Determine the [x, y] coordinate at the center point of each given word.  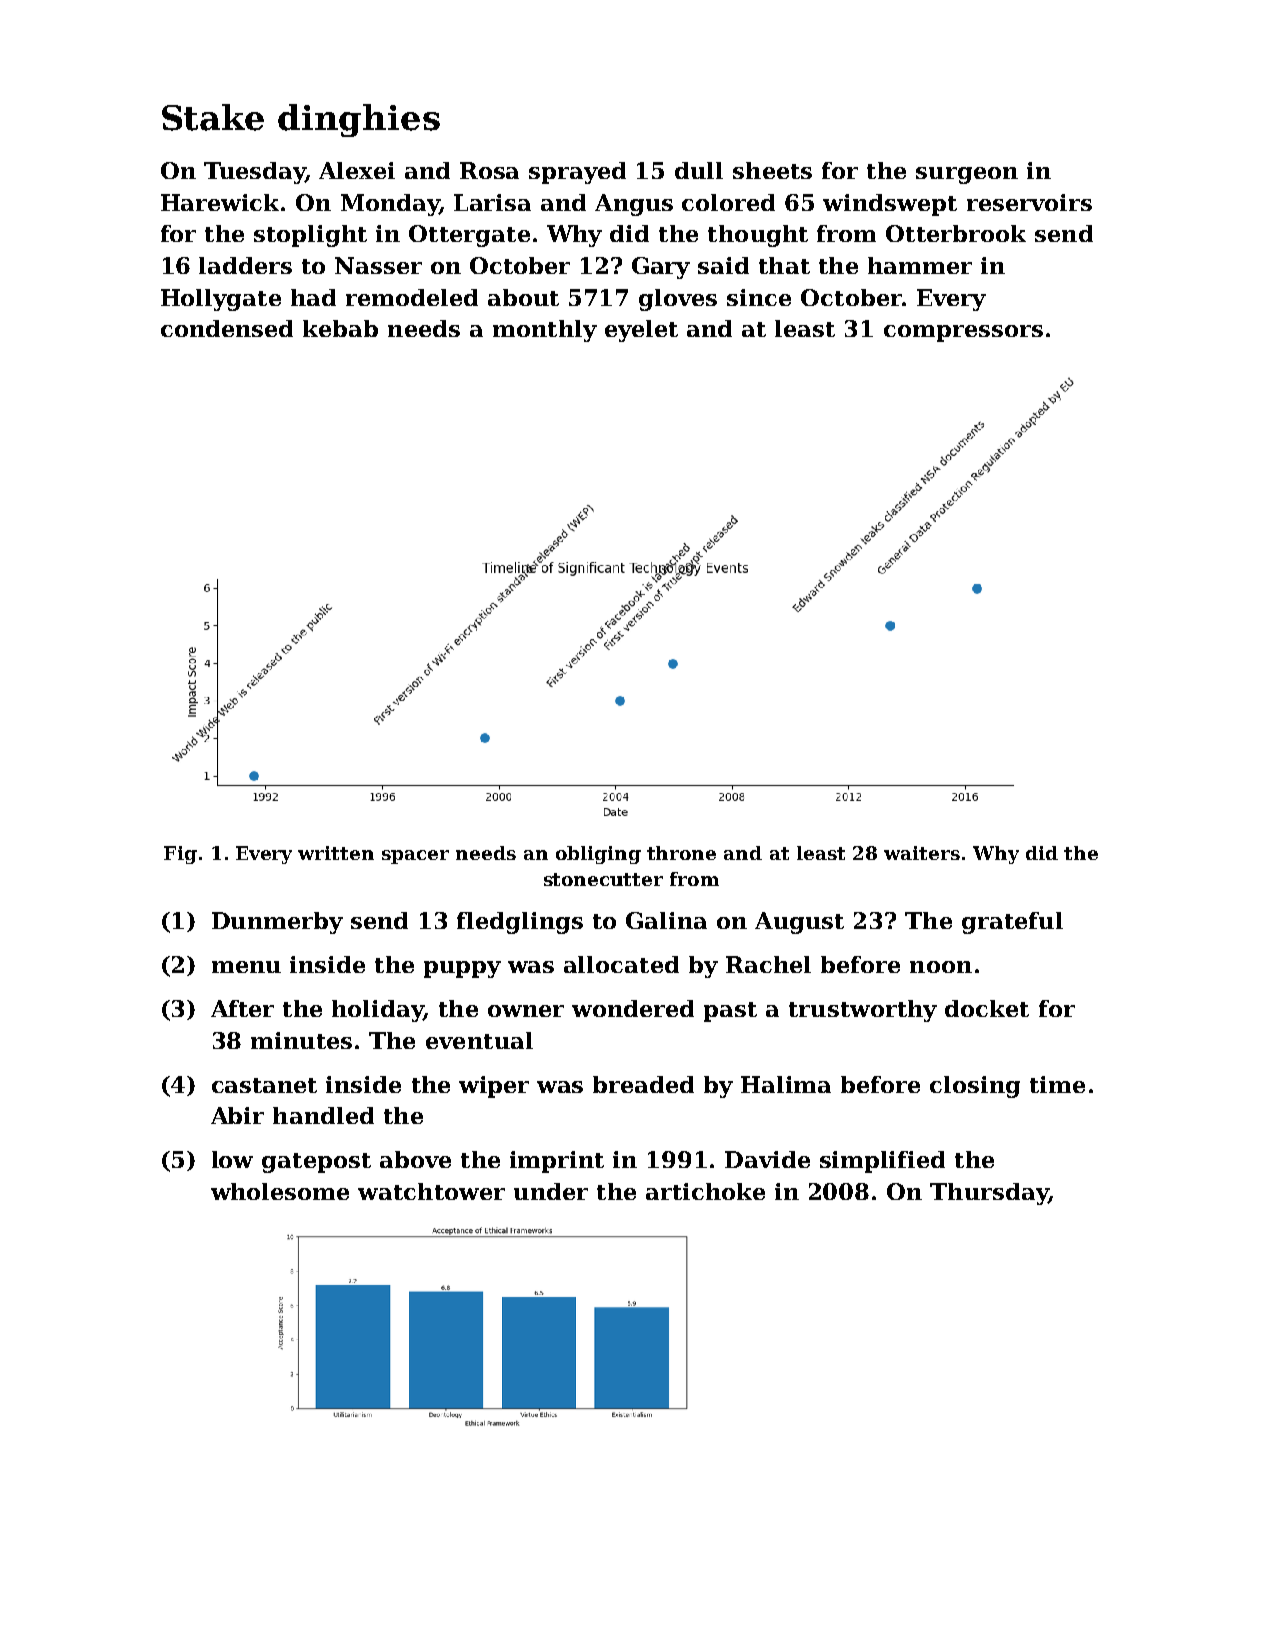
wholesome [280, 1191]
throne [681, 853]
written [336, 853]
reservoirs [1029, 202]
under [551, 1191]
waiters [922, 853]
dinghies [359, 120]
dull [699, 170]
